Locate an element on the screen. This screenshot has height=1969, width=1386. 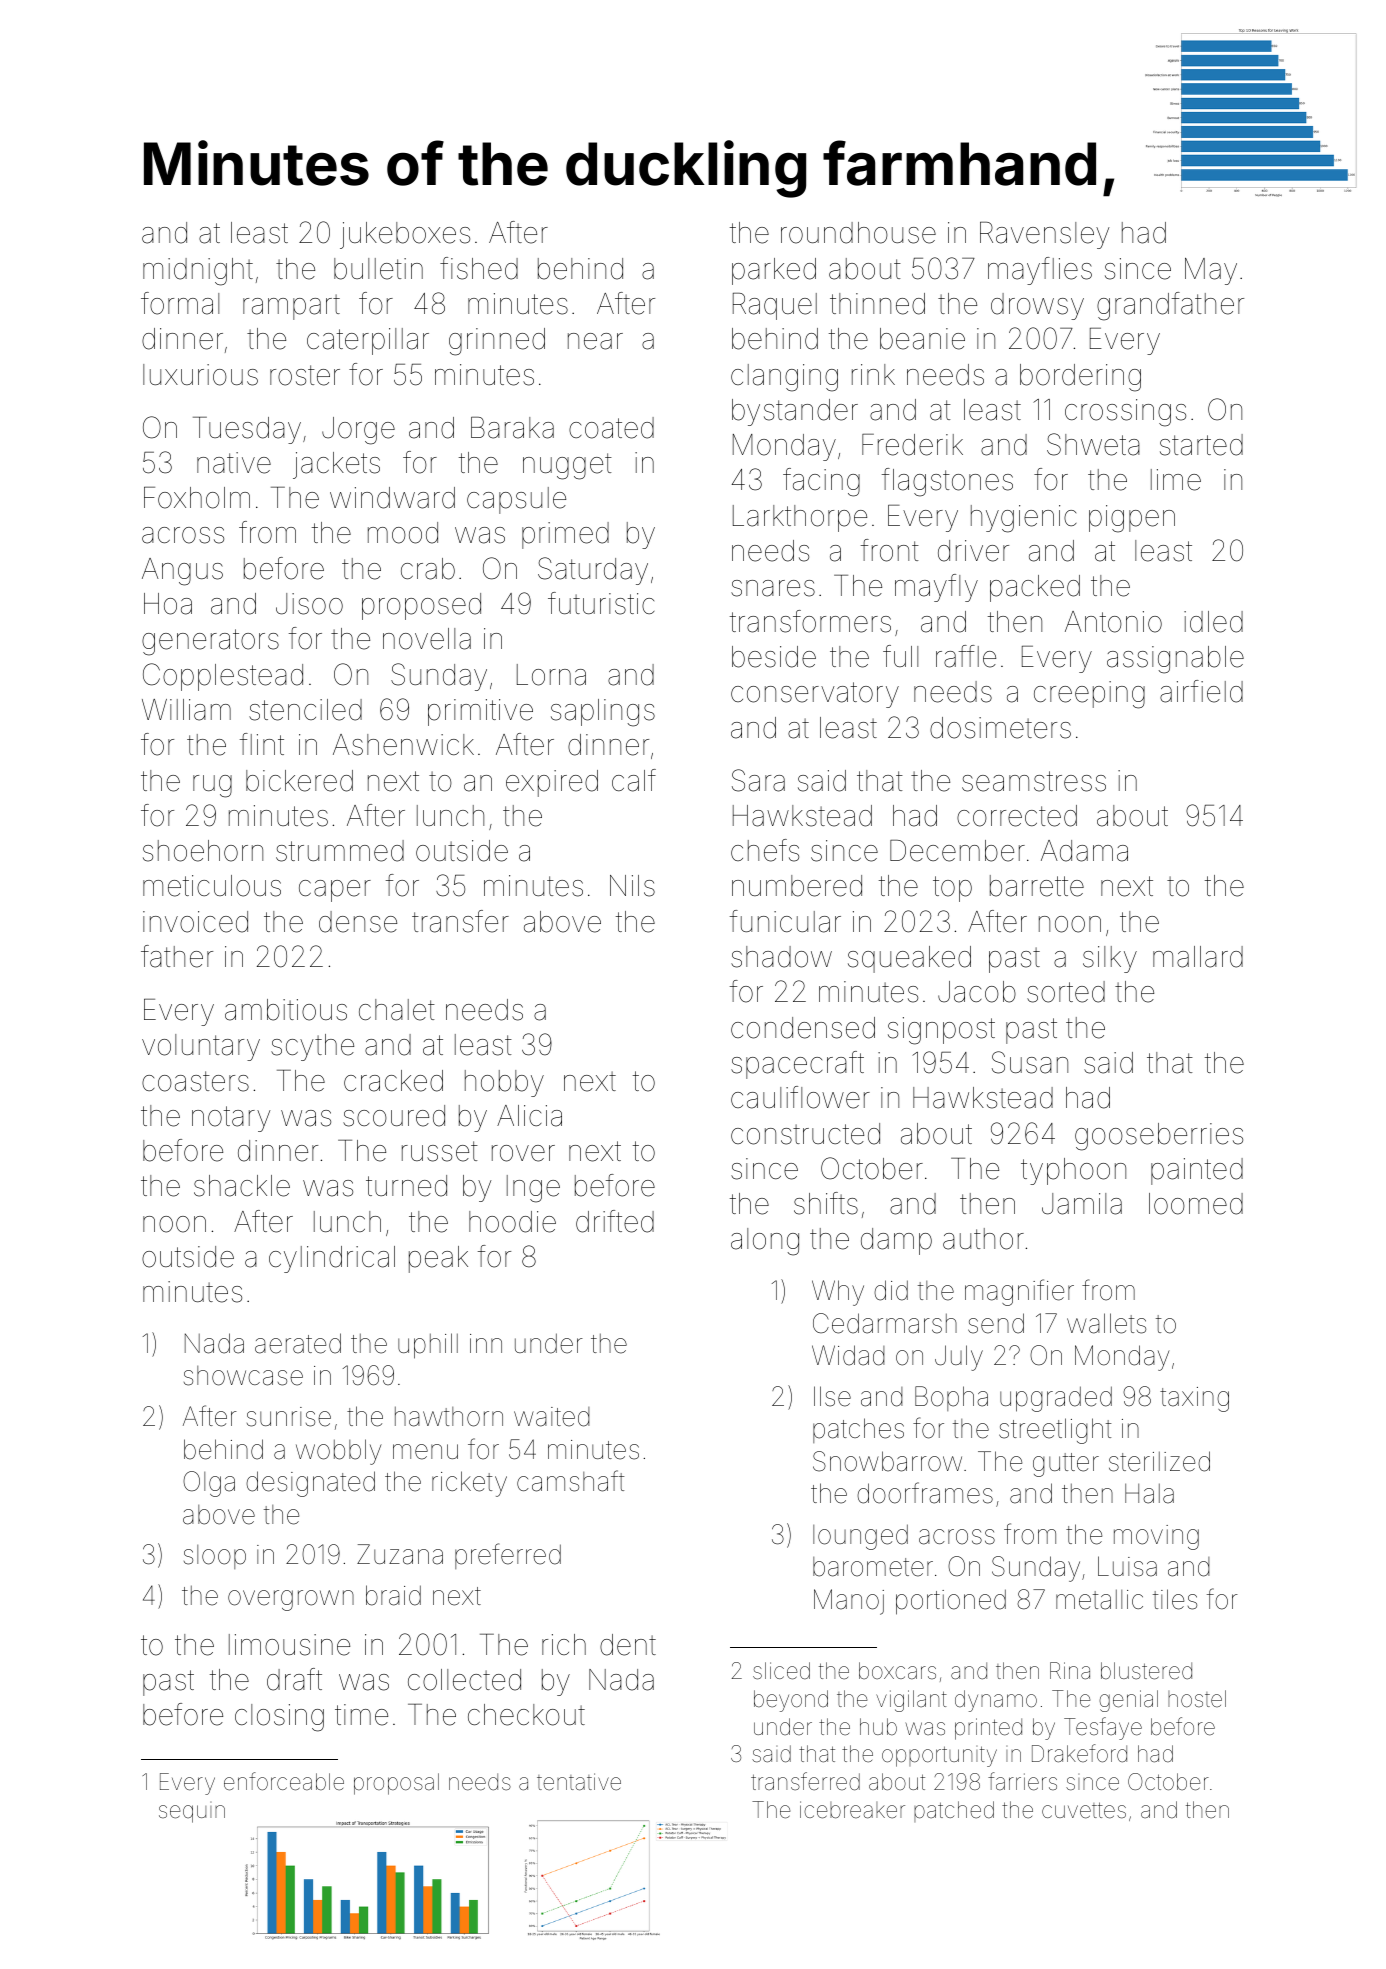
Luisa is located at coordinates (1127, 1566).
